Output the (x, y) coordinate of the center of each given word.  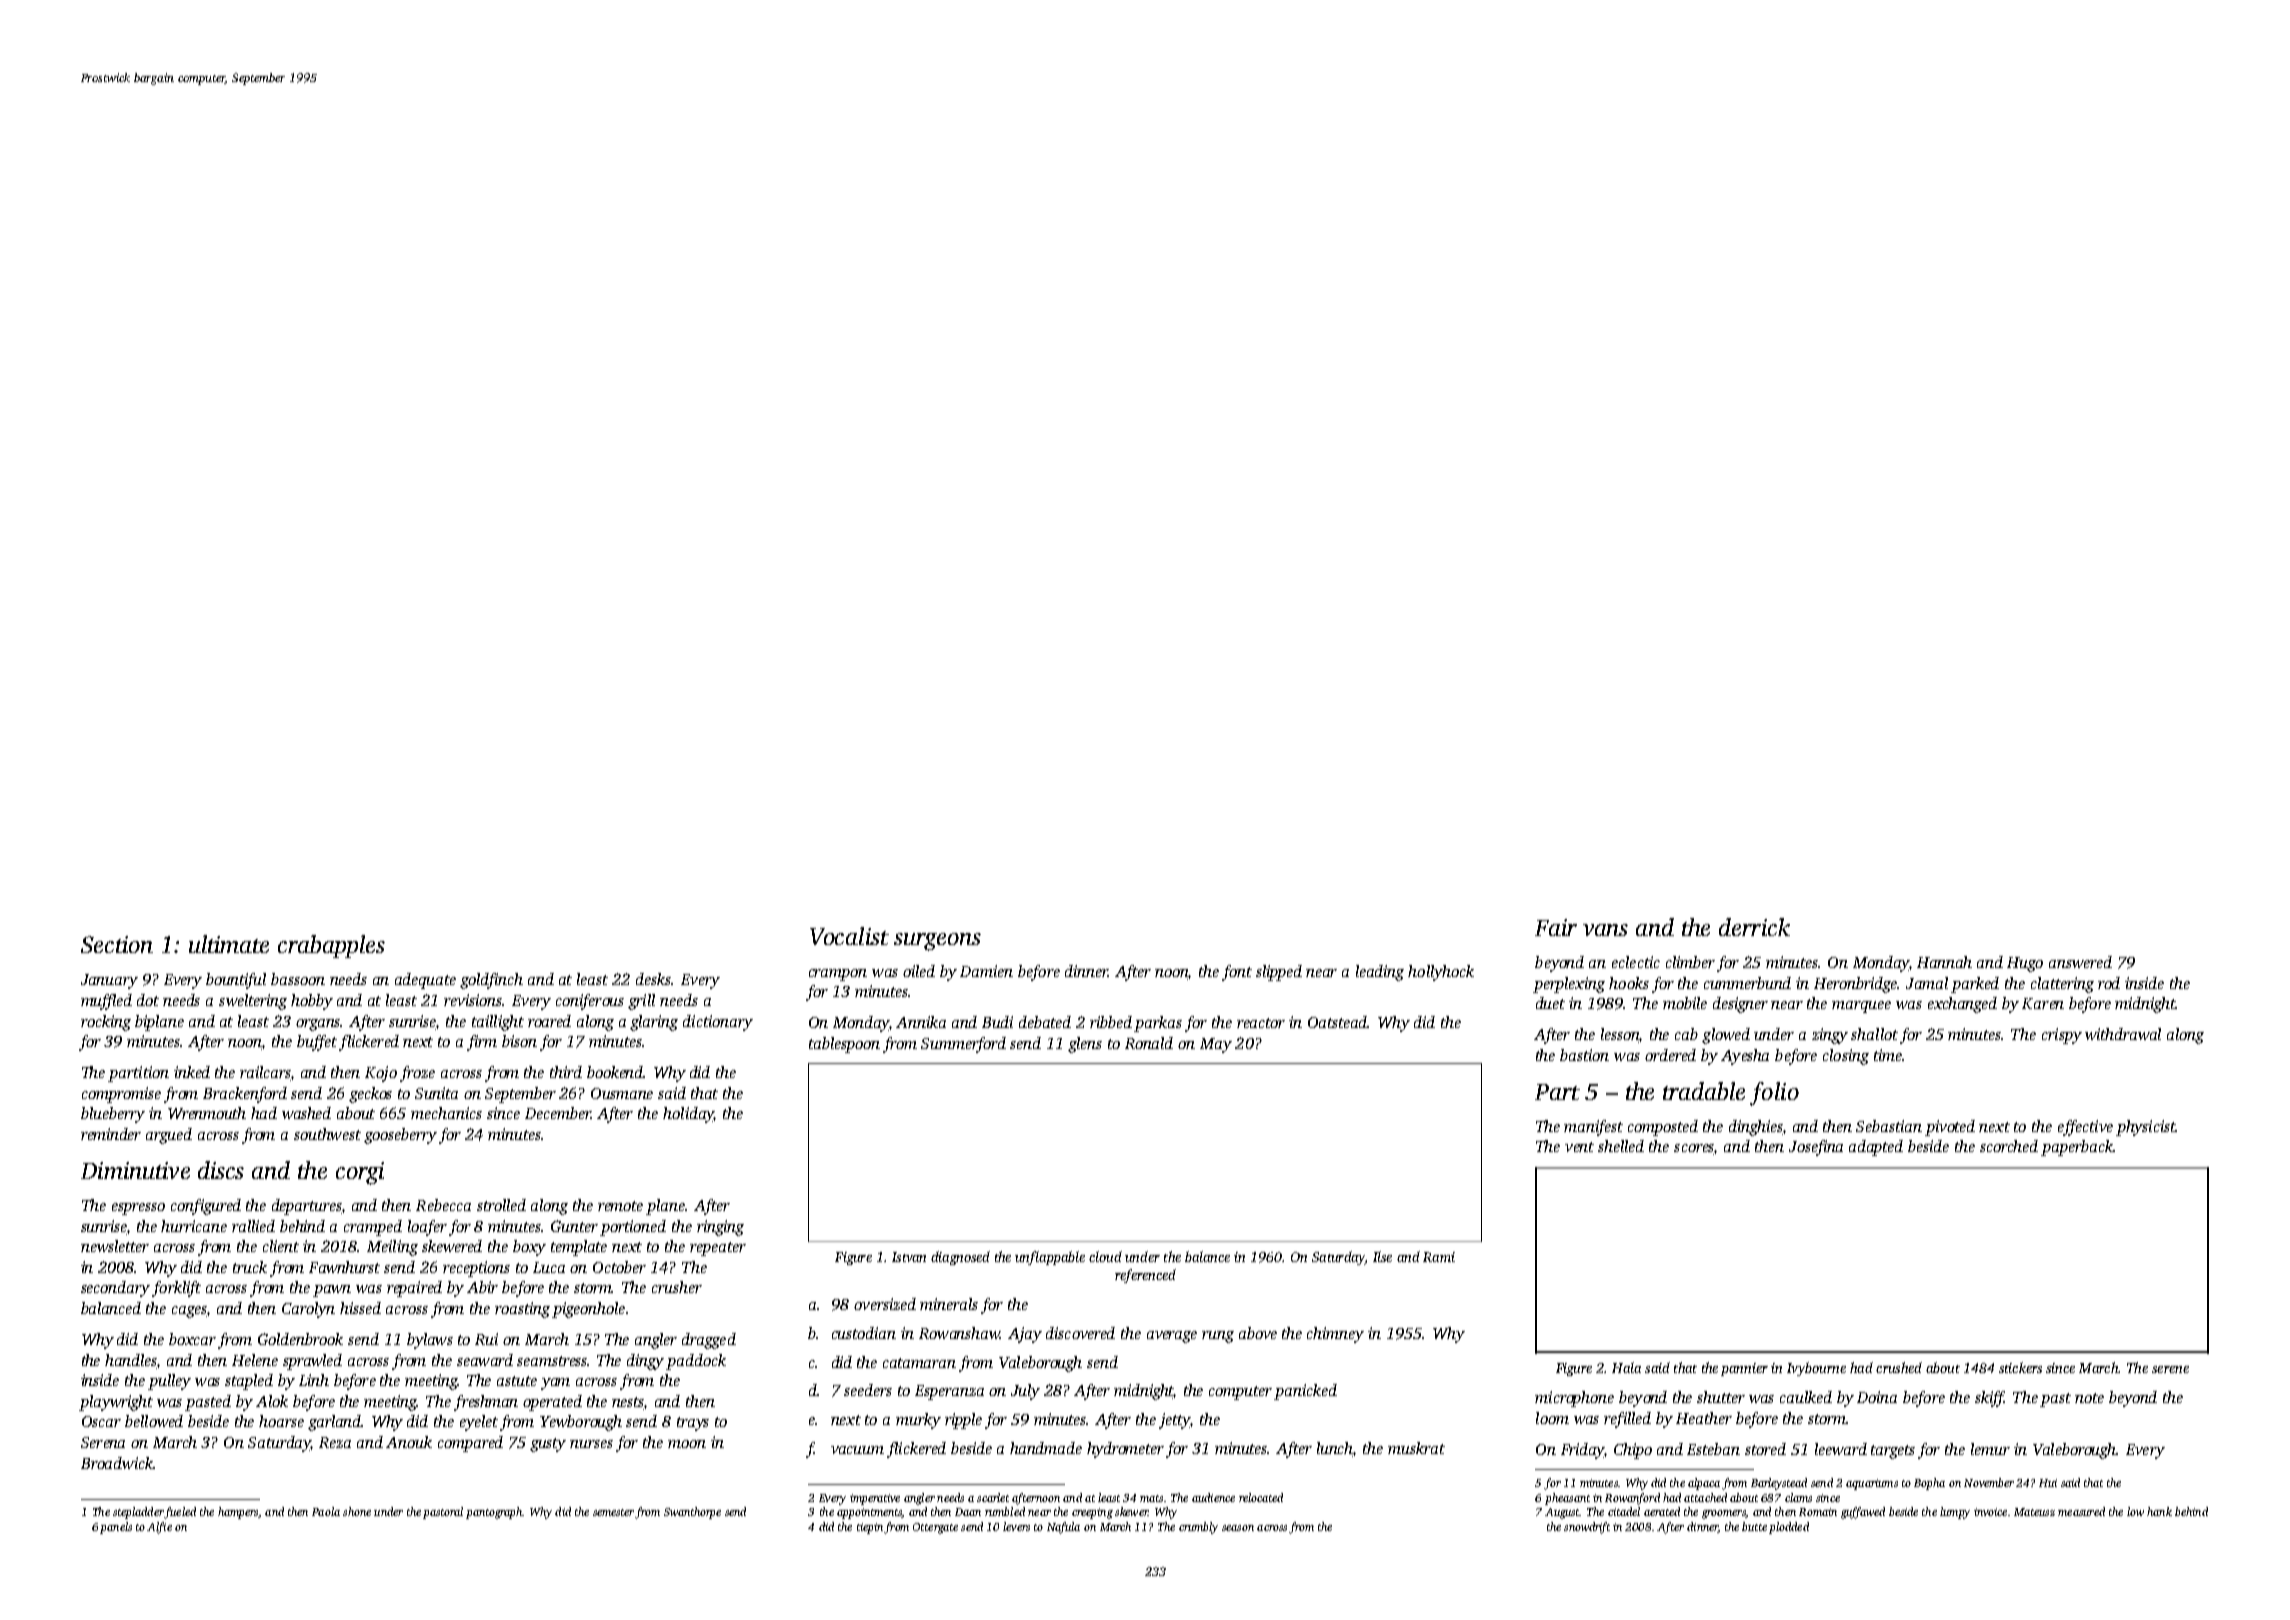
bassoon (298, 979)
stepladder (138, 1513)
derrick (1754, 927)
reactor (1261, 1023)
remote (620, 1206)
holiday (688, 1115)
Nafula (1063, 1528)
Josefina (1816, 1148)
